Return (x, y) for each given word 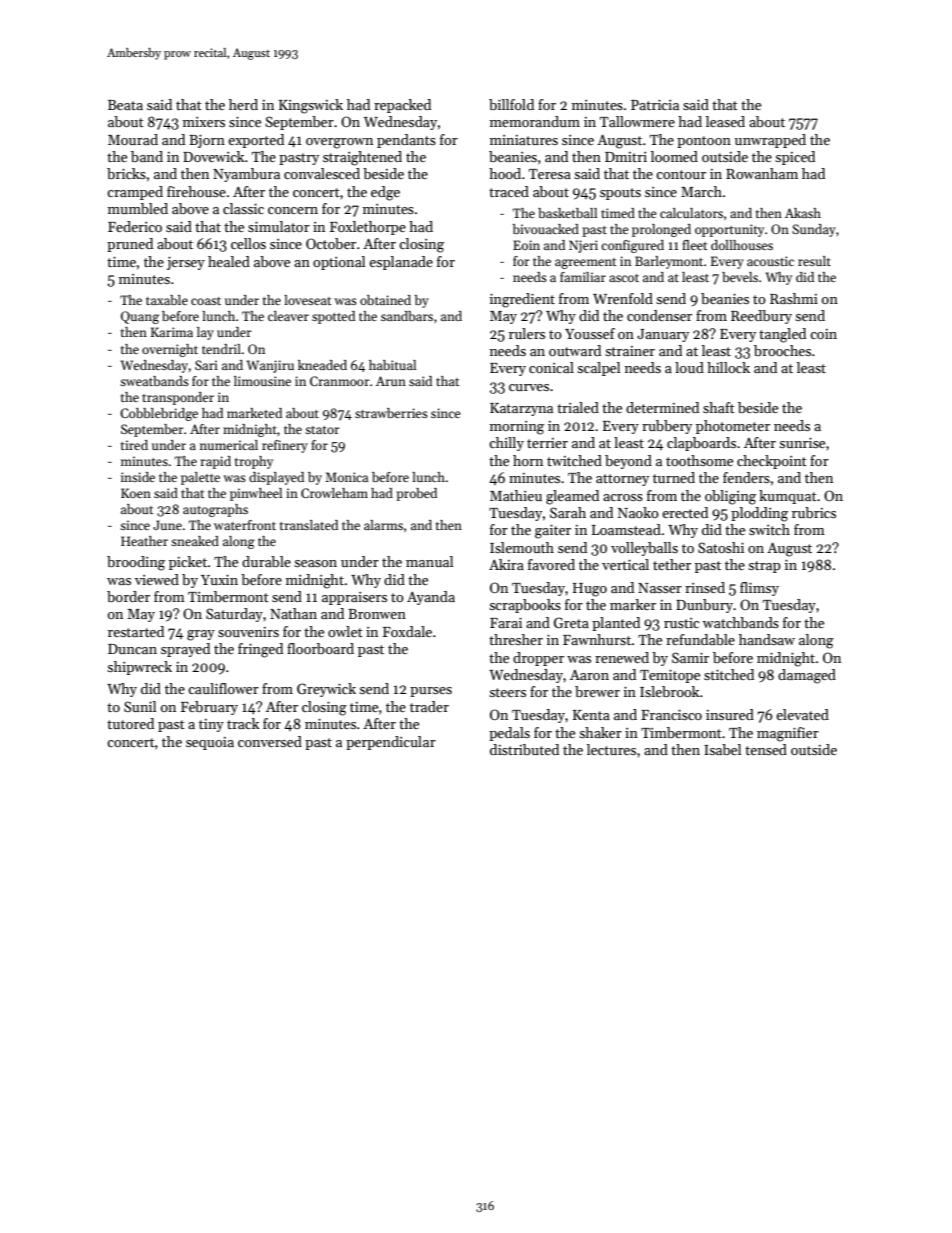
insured (730, 714)
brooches (782, 350)
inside (138, 477)
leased (725, 121)
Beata (125, 105)
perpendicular (391, 743)
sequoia (210, 743)
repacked (402, 106)
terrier (547, 443)
